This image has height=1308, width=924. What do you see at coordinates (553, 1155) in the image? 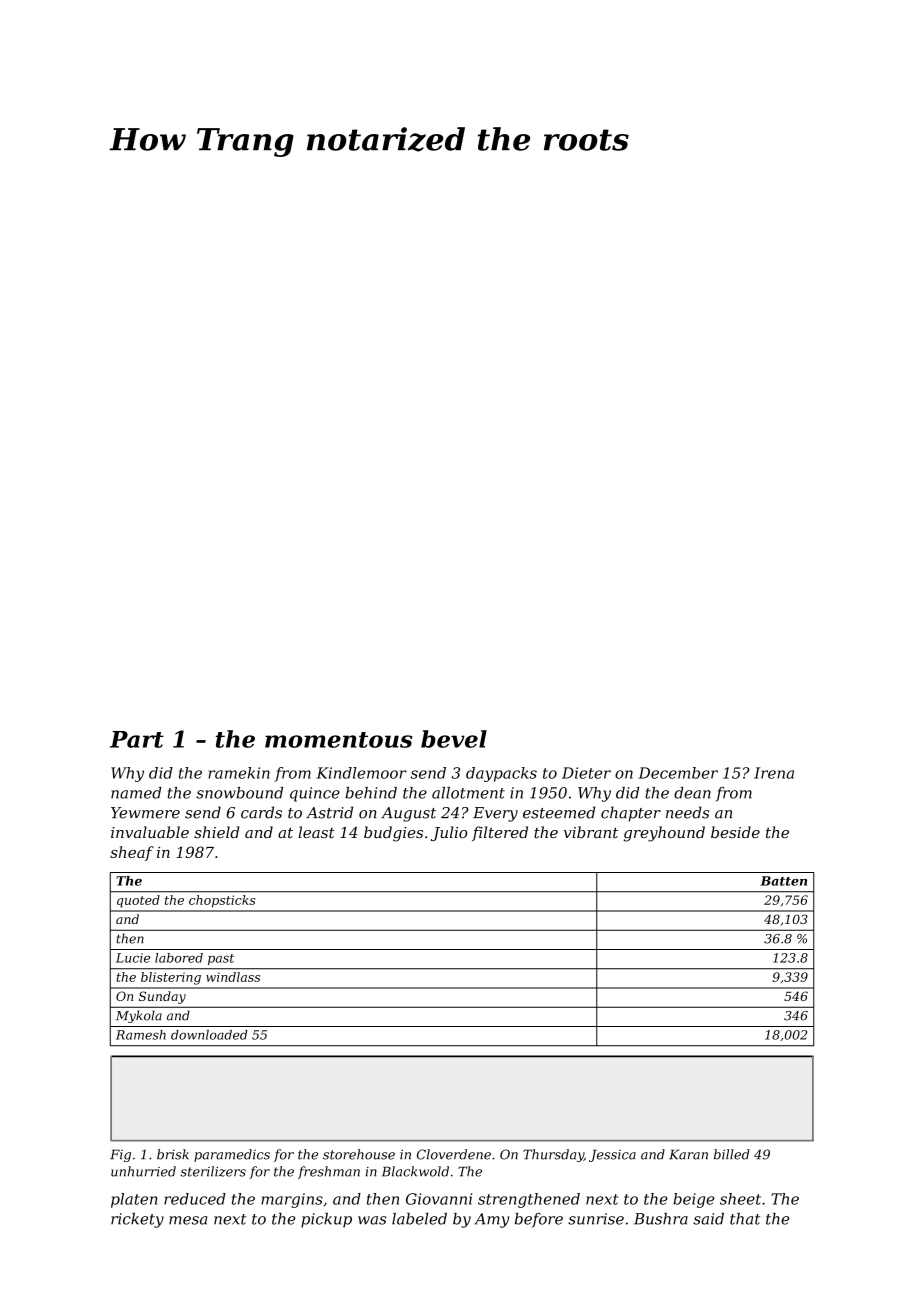
I see `Thursday` at bounding box center [553, 1155].
